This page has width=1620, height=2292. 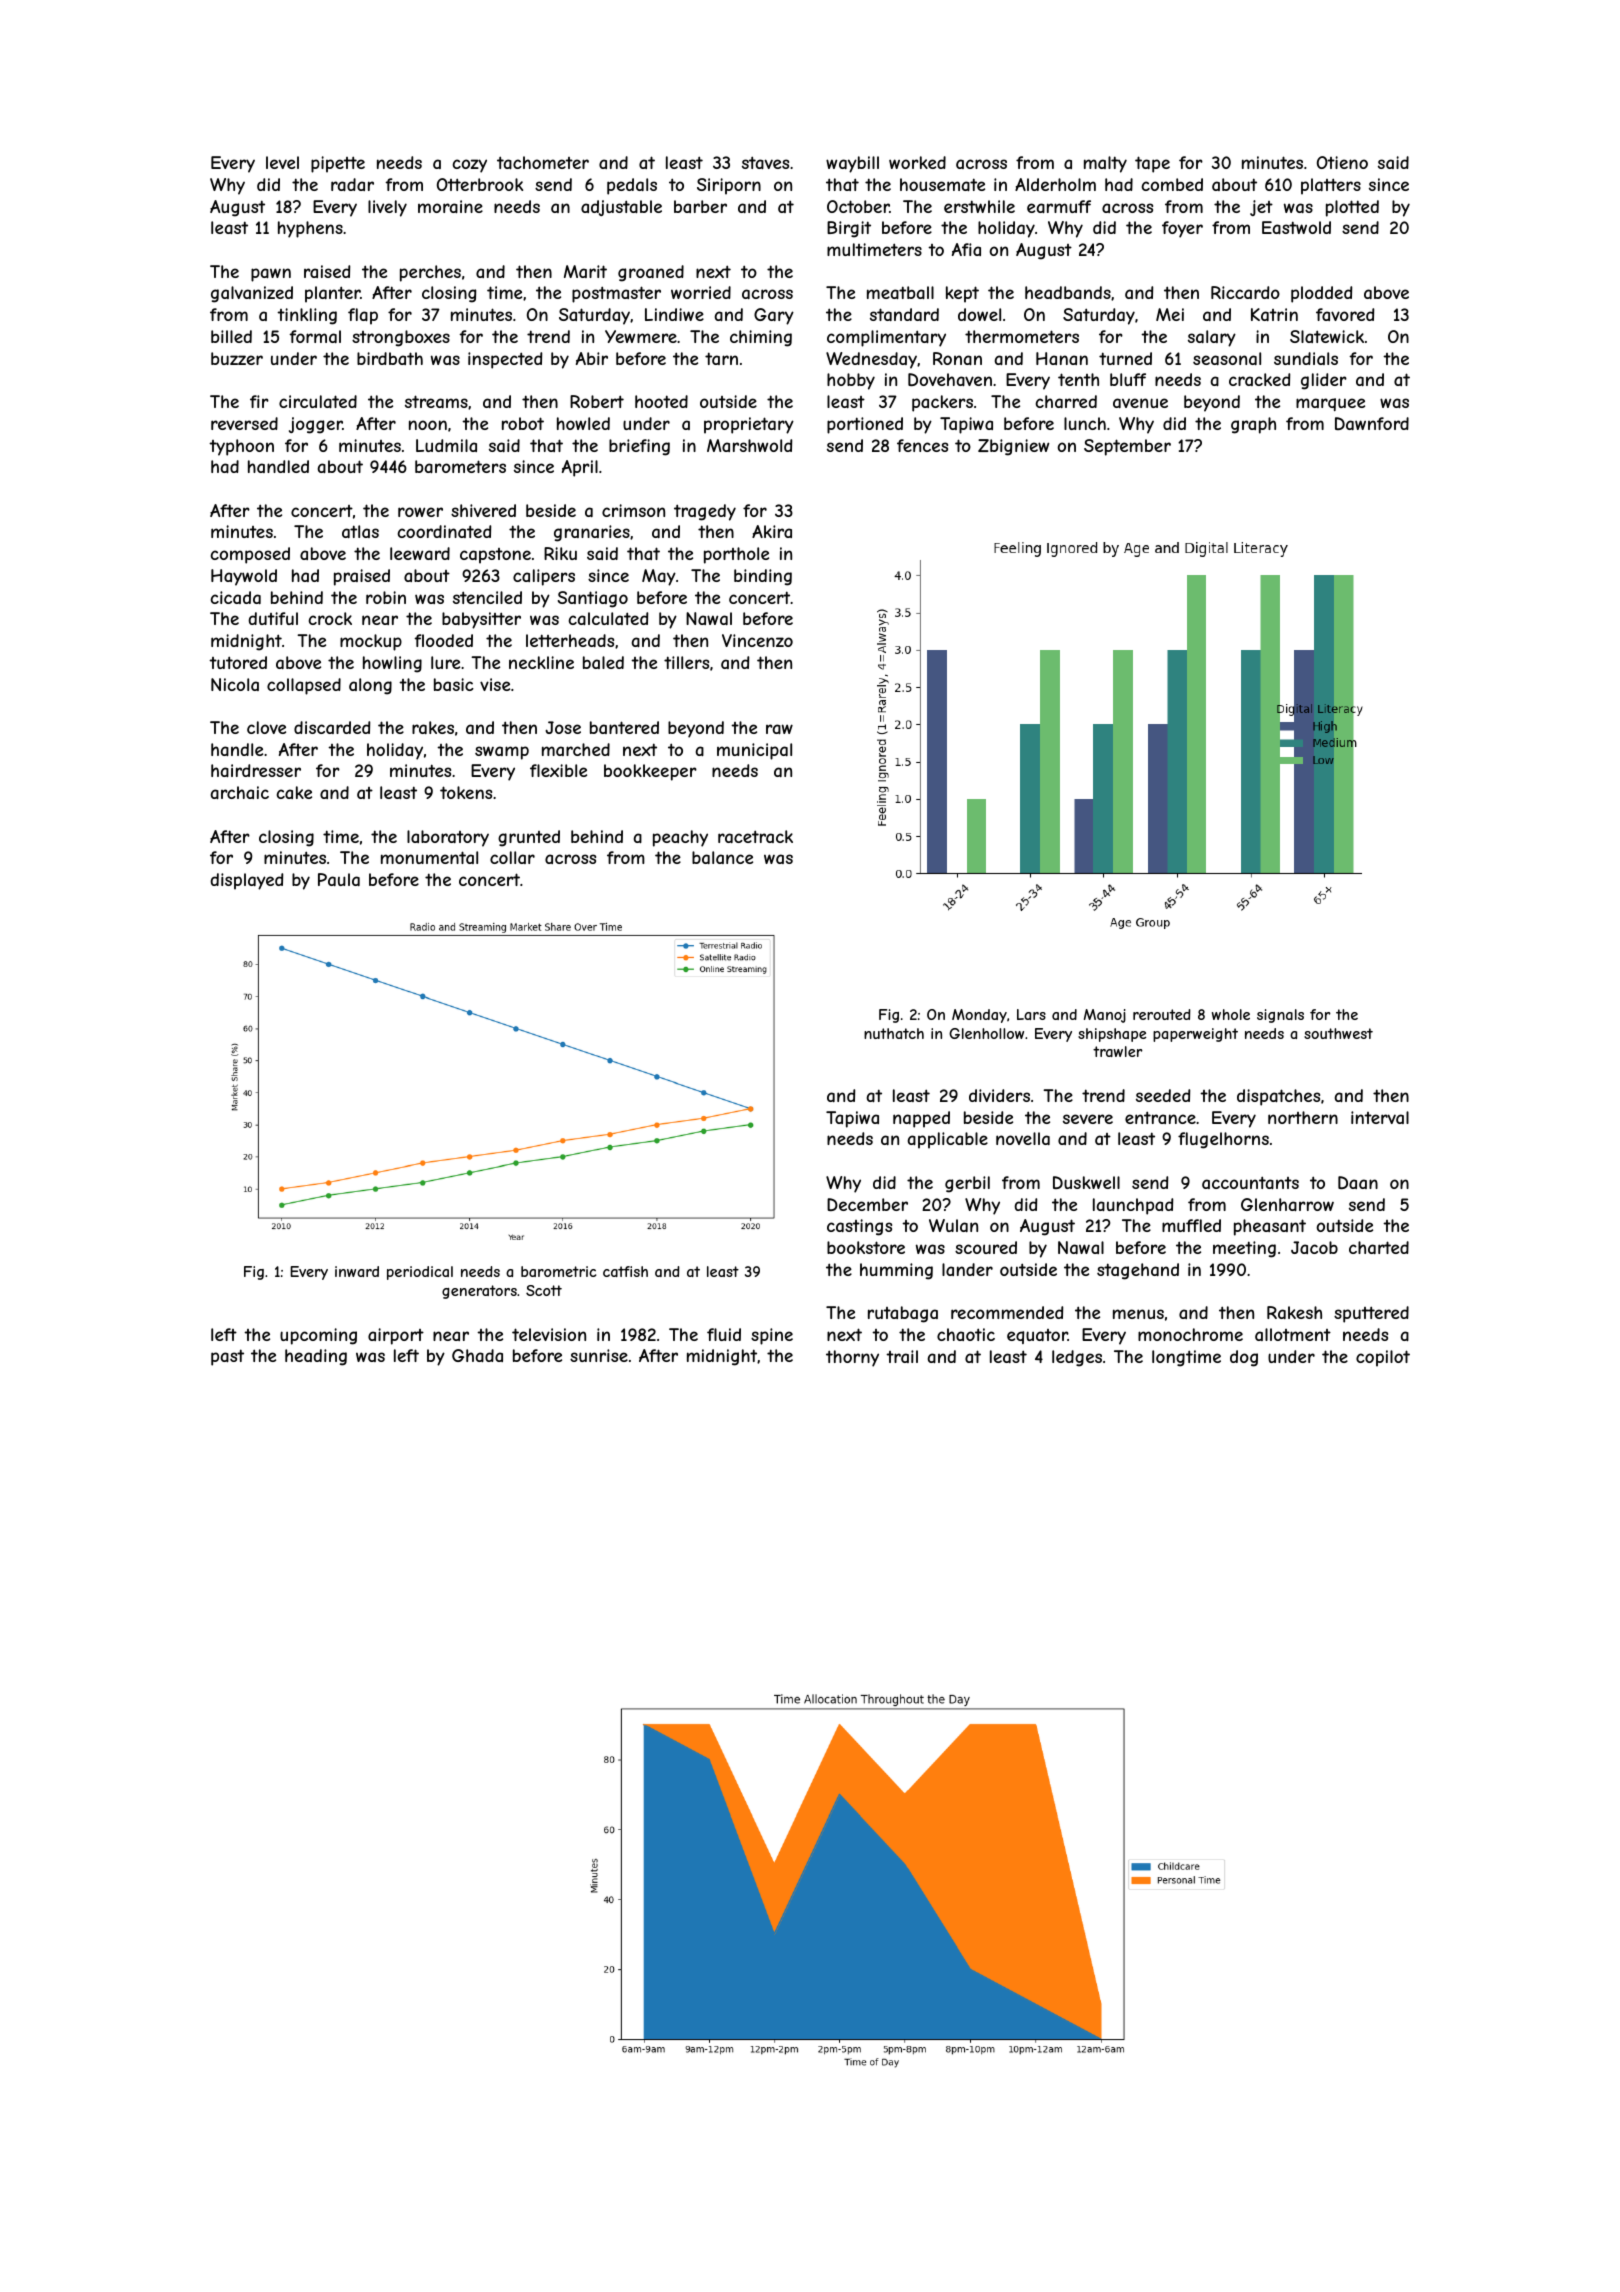 What do you see at coordinates (1253, 425) in the page?
I see `graph` at bounding box center [1253, 425].
